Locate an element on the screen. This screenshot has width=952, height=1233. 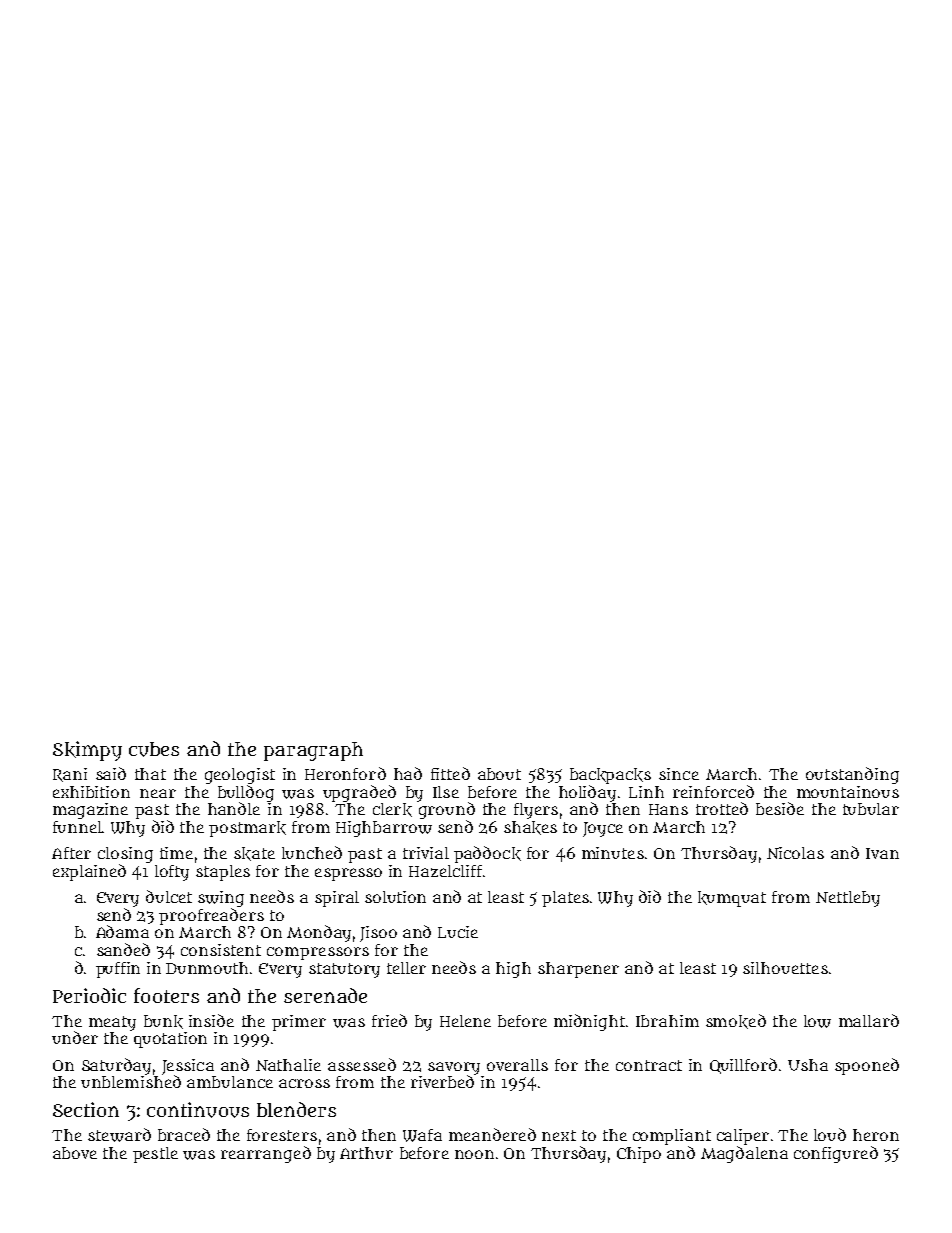
overalls is located at coordinates (517, 1065).
